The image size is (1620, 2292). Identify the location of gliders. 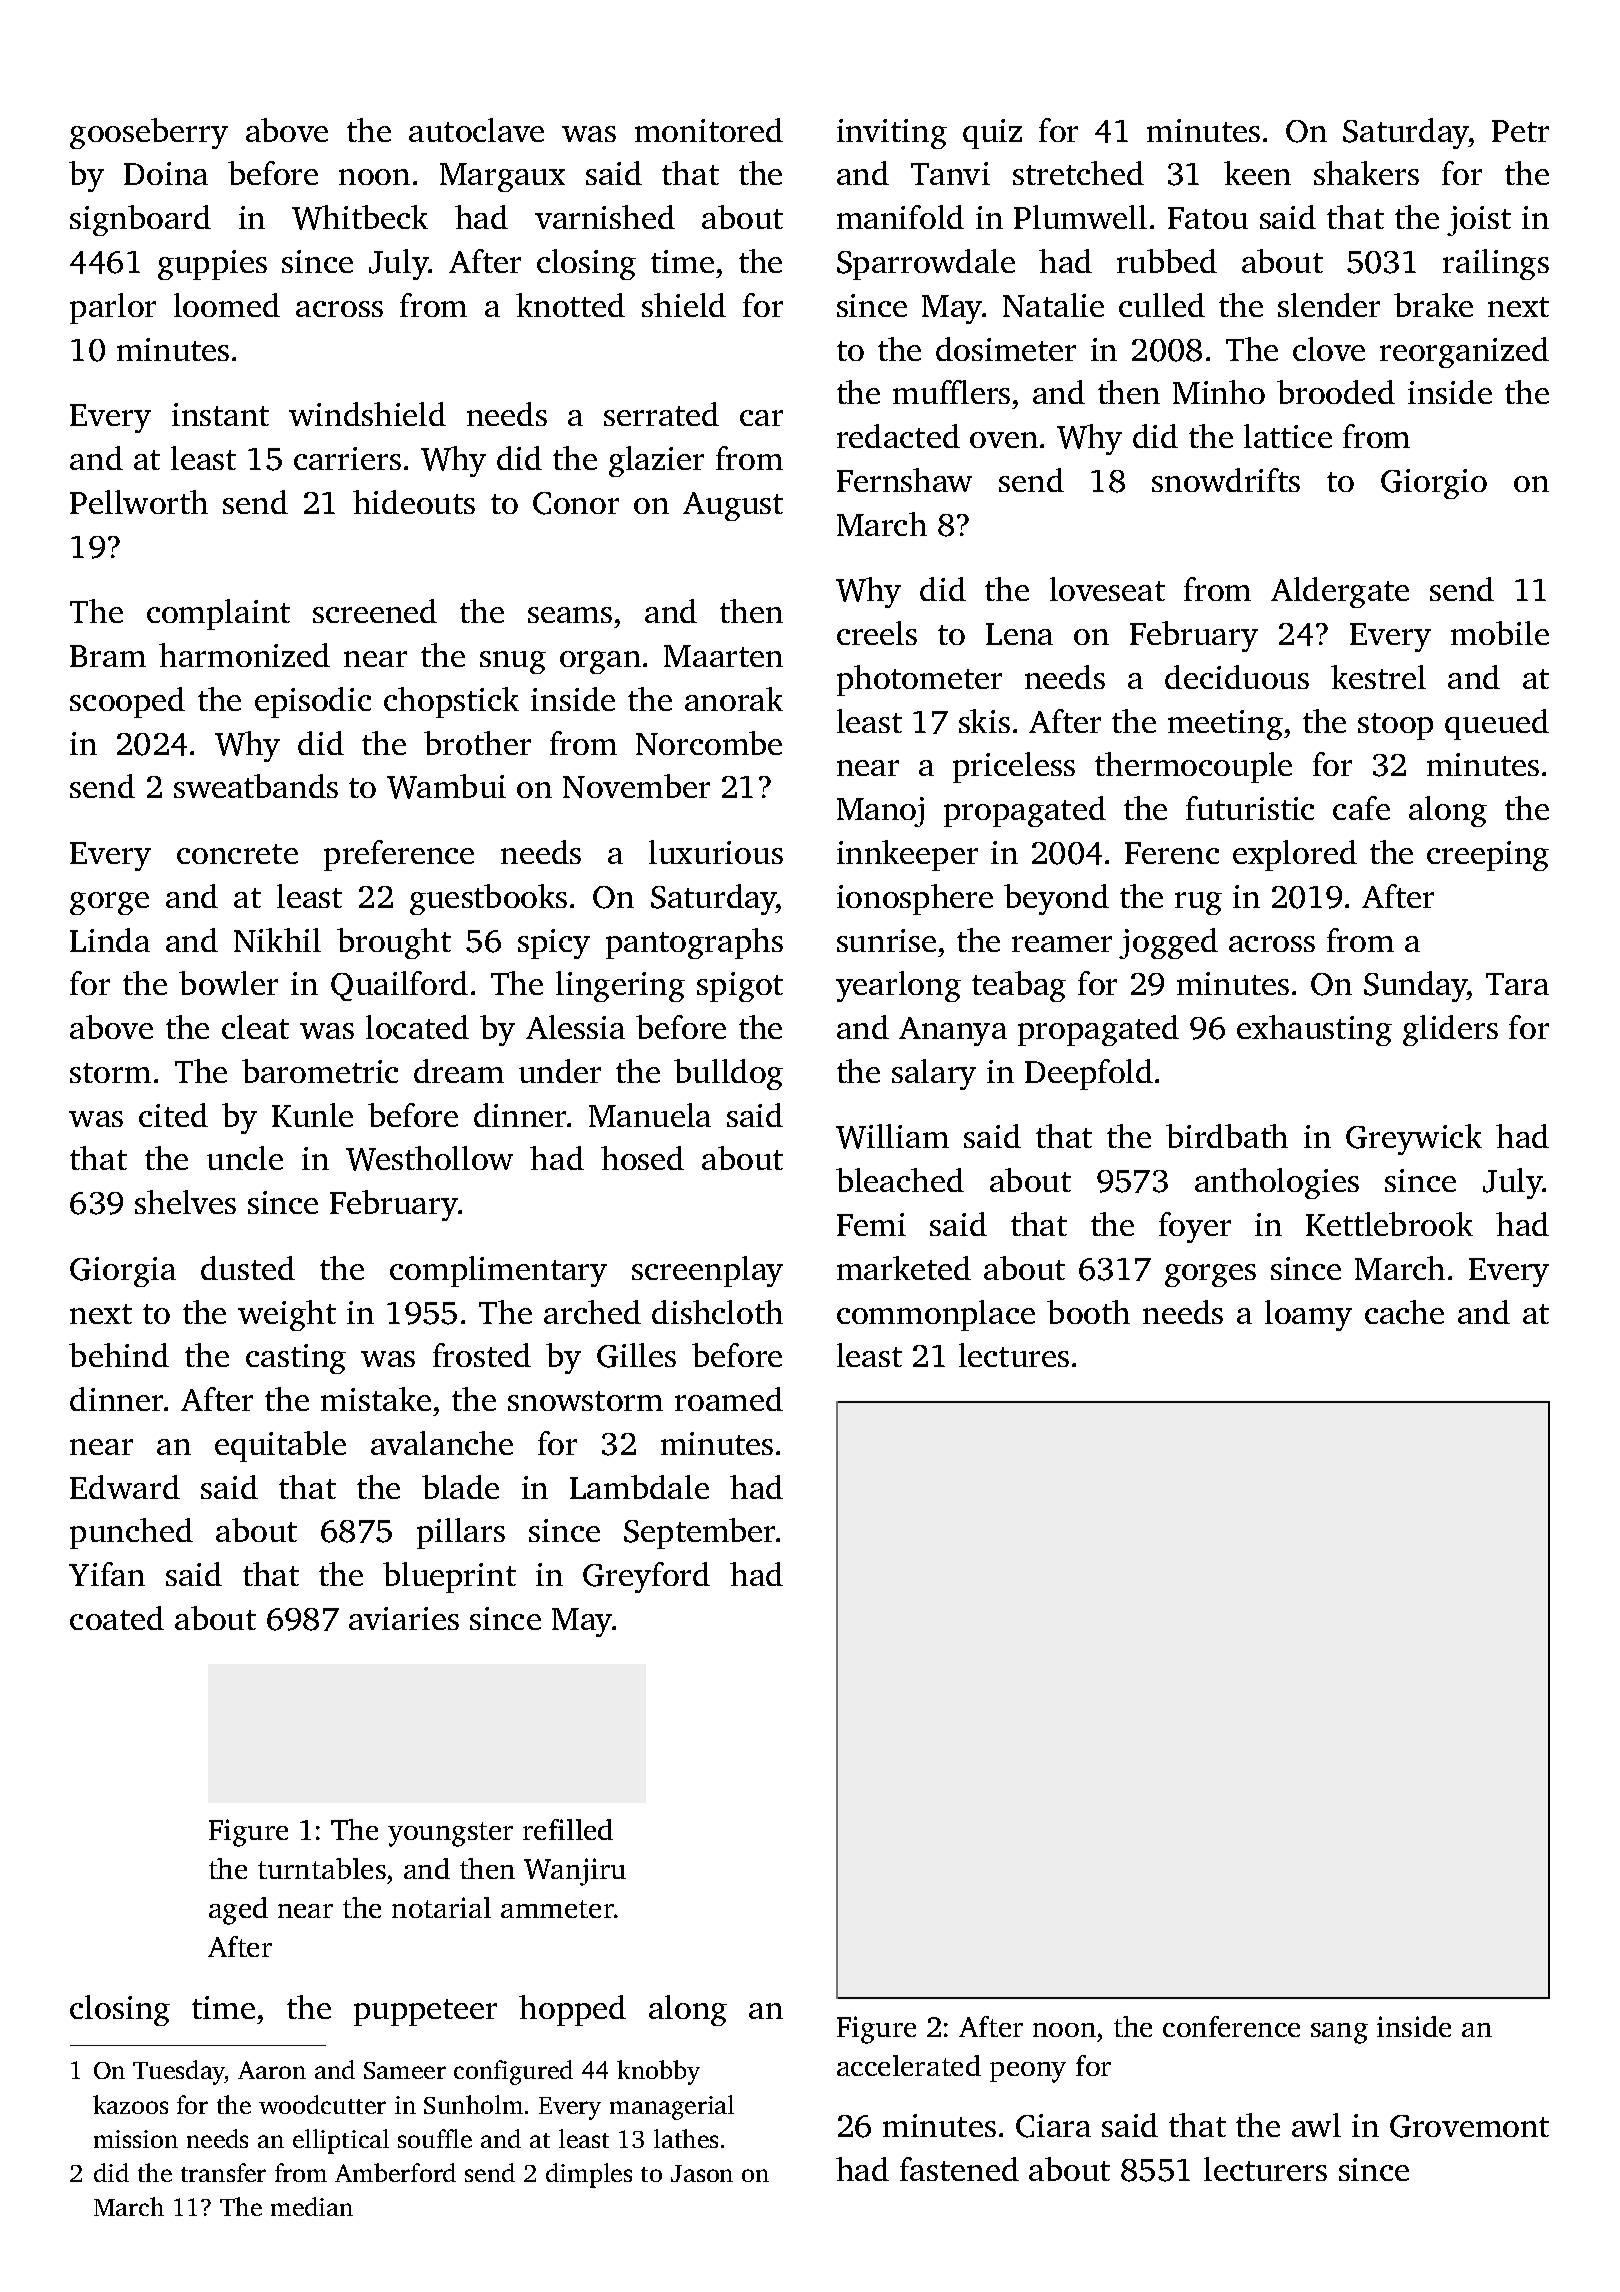
(1450, 1030).
